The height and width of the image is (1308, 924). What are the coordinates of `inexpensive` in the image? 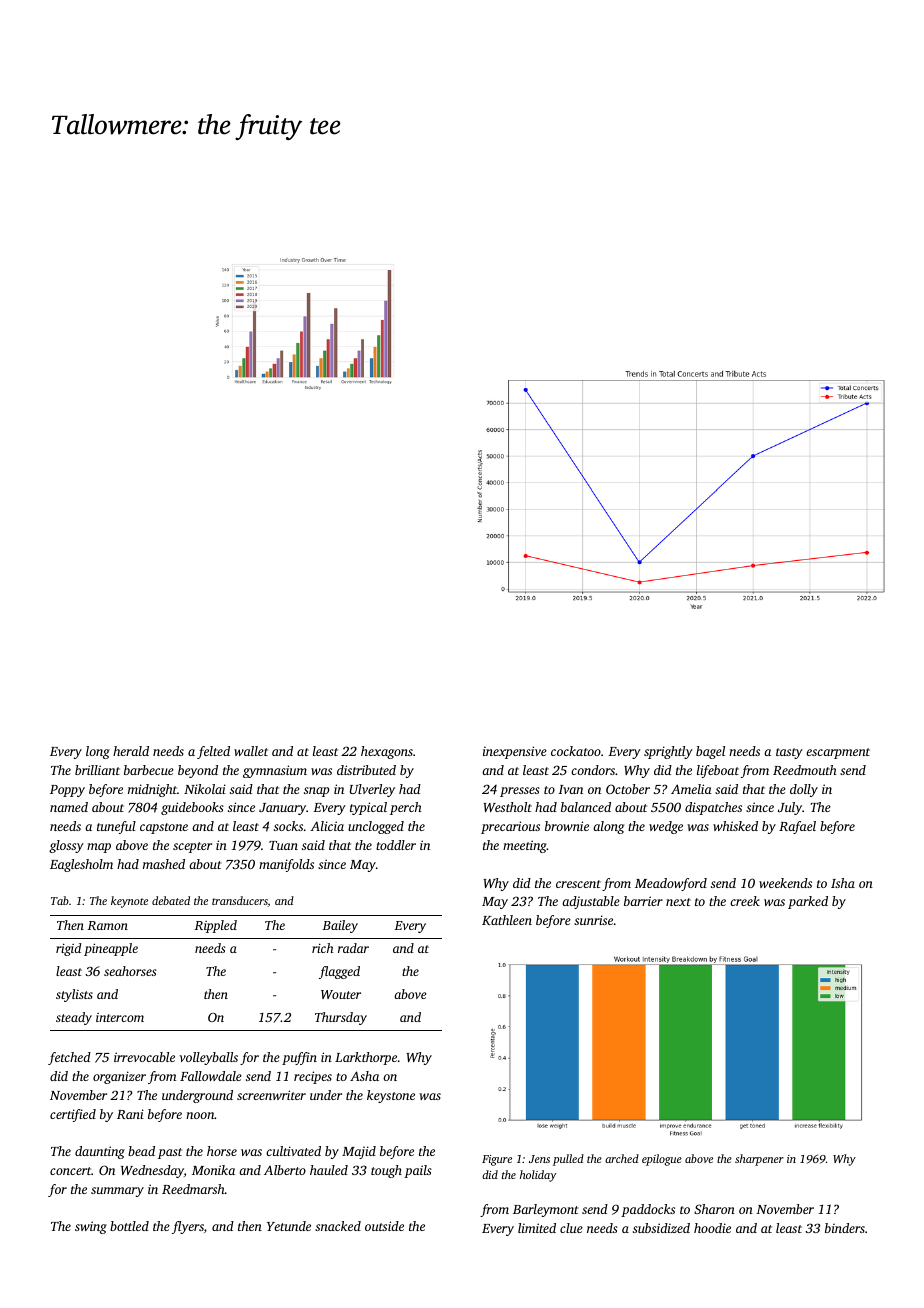 It's located at (515, 752).
